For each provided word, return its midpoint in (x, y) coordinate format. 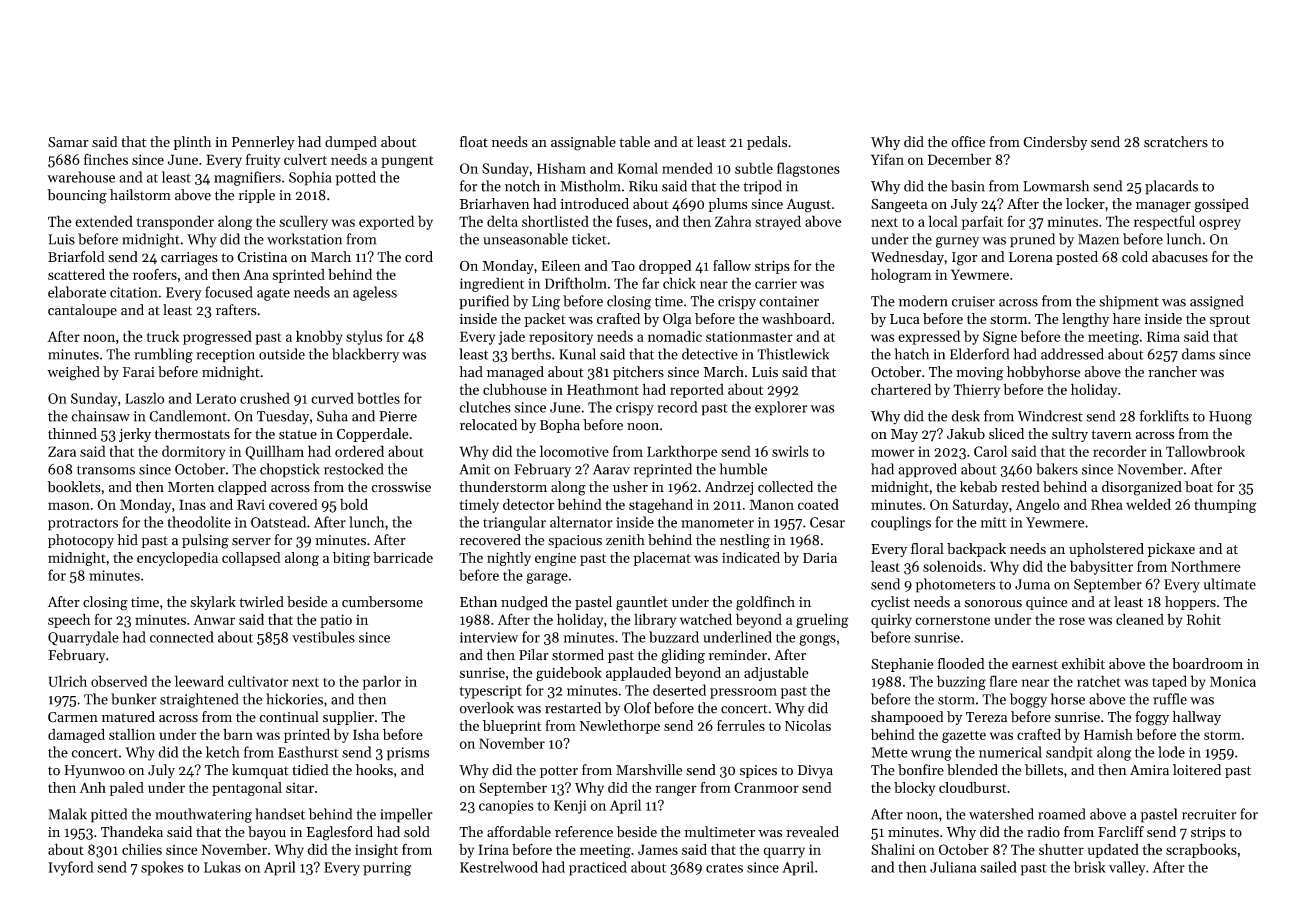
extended (104, 221)
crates (724, 868)
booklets (74, 487)
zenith (625, 540)
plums (727, 205)
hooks (374, 770)
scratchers (1176, 142)
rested (1020, 487)
